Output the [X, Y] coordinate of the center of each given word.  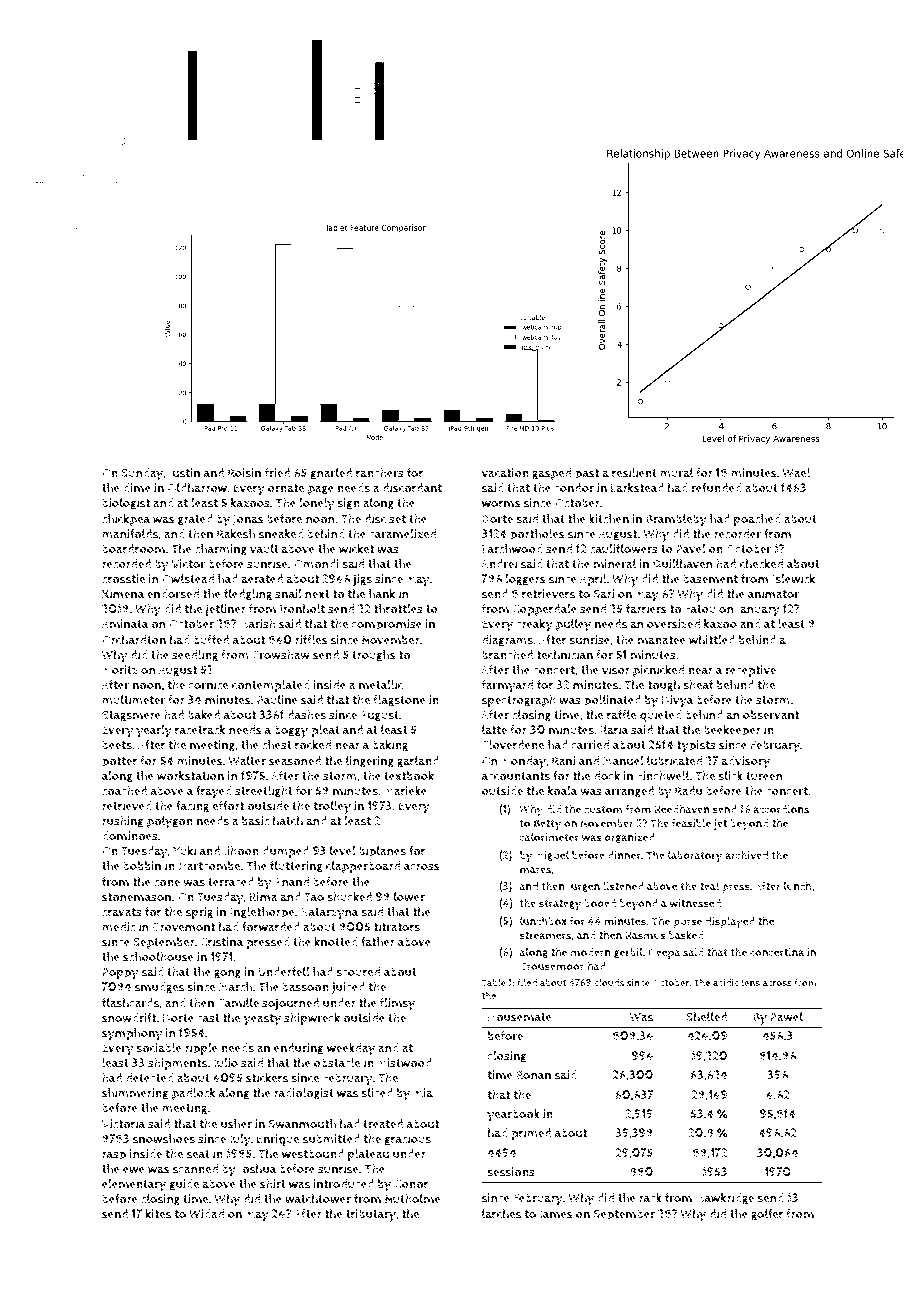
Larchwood [512, 549]
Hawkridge [725, 1199]
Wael [796, 473]
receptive [750, 671]
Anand [291, 881]
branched [507, 655]
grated [195, 520]
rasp [114, 1157]
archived [746, 855]
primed [531, 1134]
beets [117, 745]
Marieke [405, 791]
